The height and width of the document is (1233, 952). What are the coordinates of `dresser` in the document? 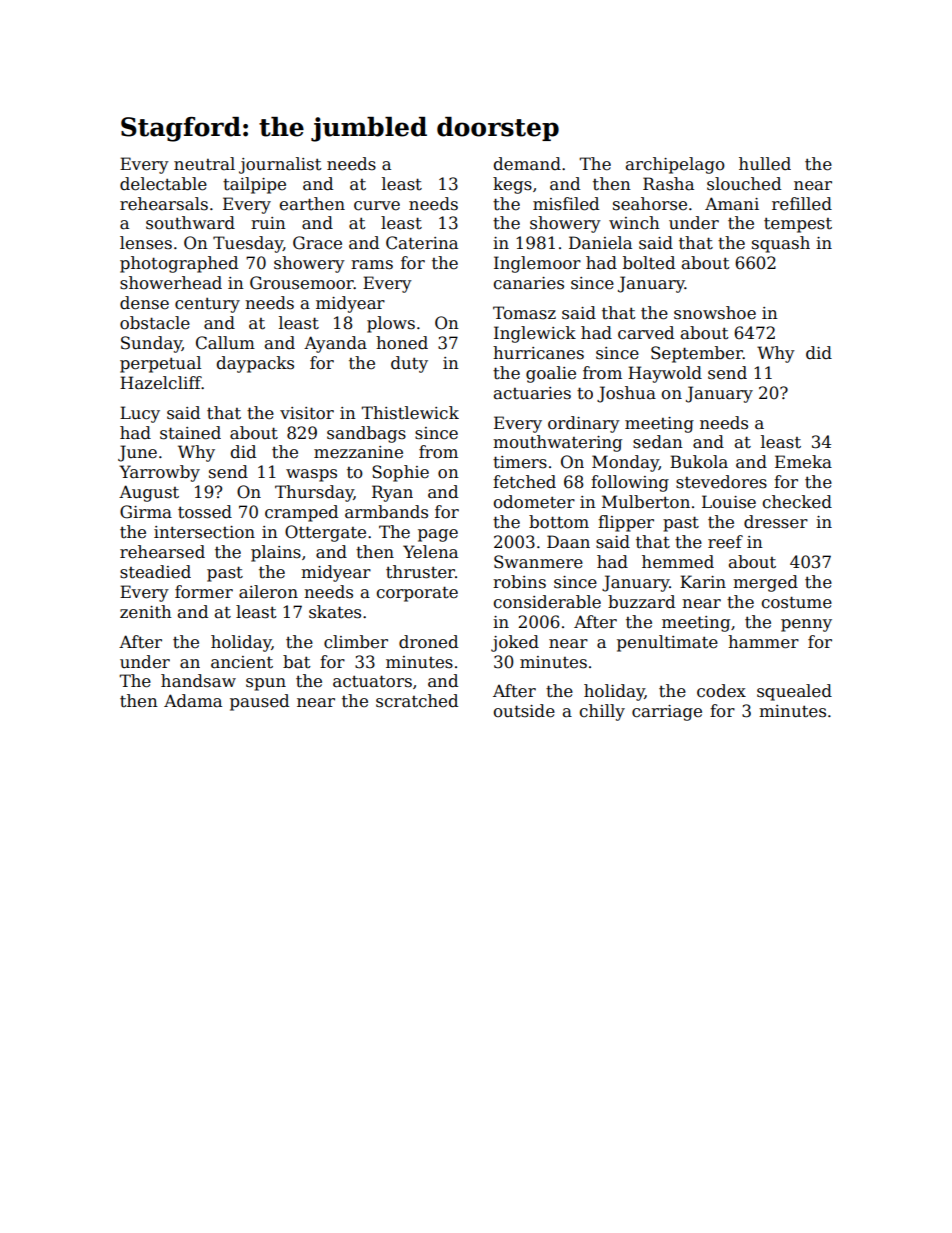 It's located at (776, 522).
